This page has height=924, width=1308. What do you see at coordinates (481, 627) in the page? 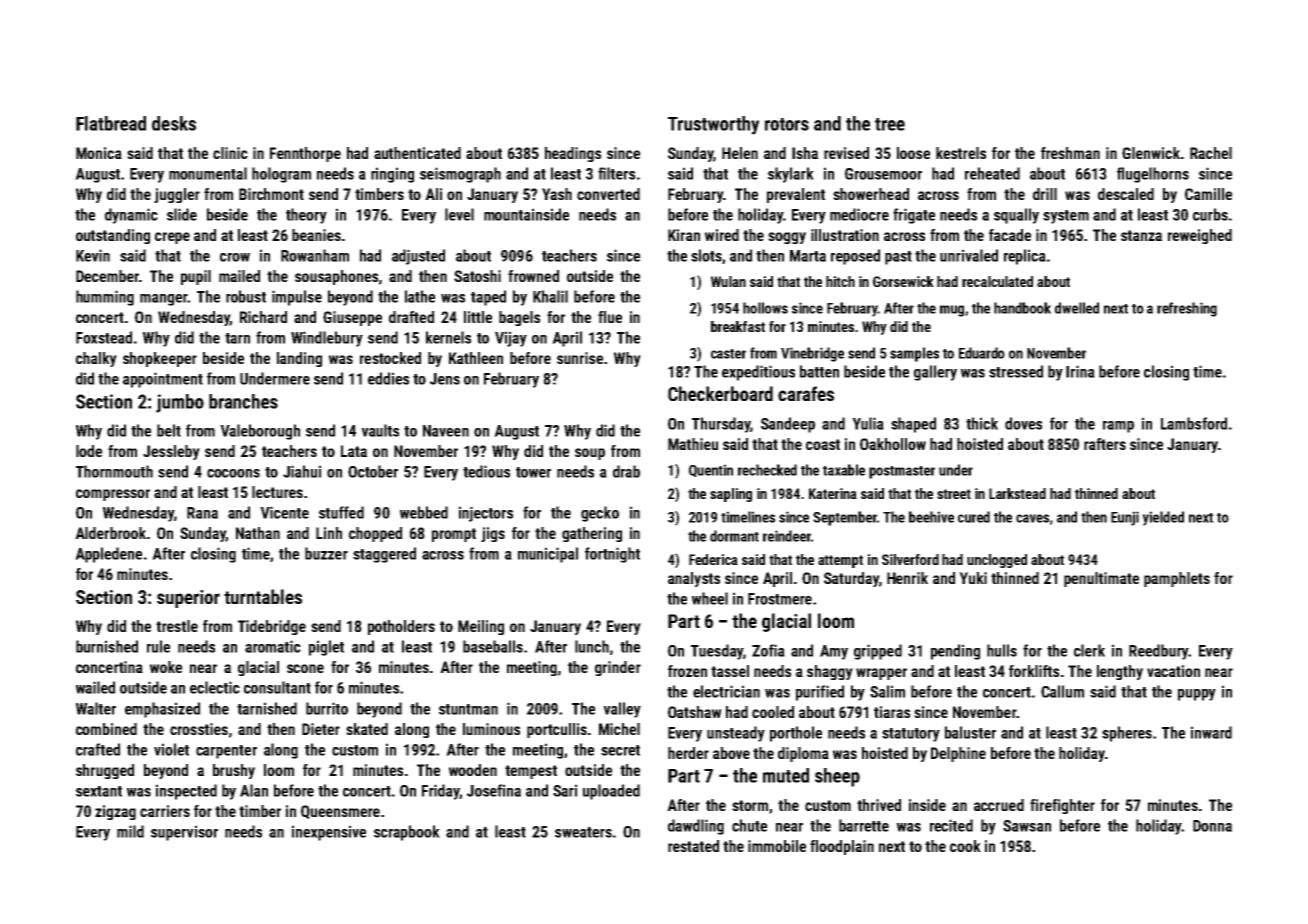
I see `Meiling` at bounding box center [481, 627].
